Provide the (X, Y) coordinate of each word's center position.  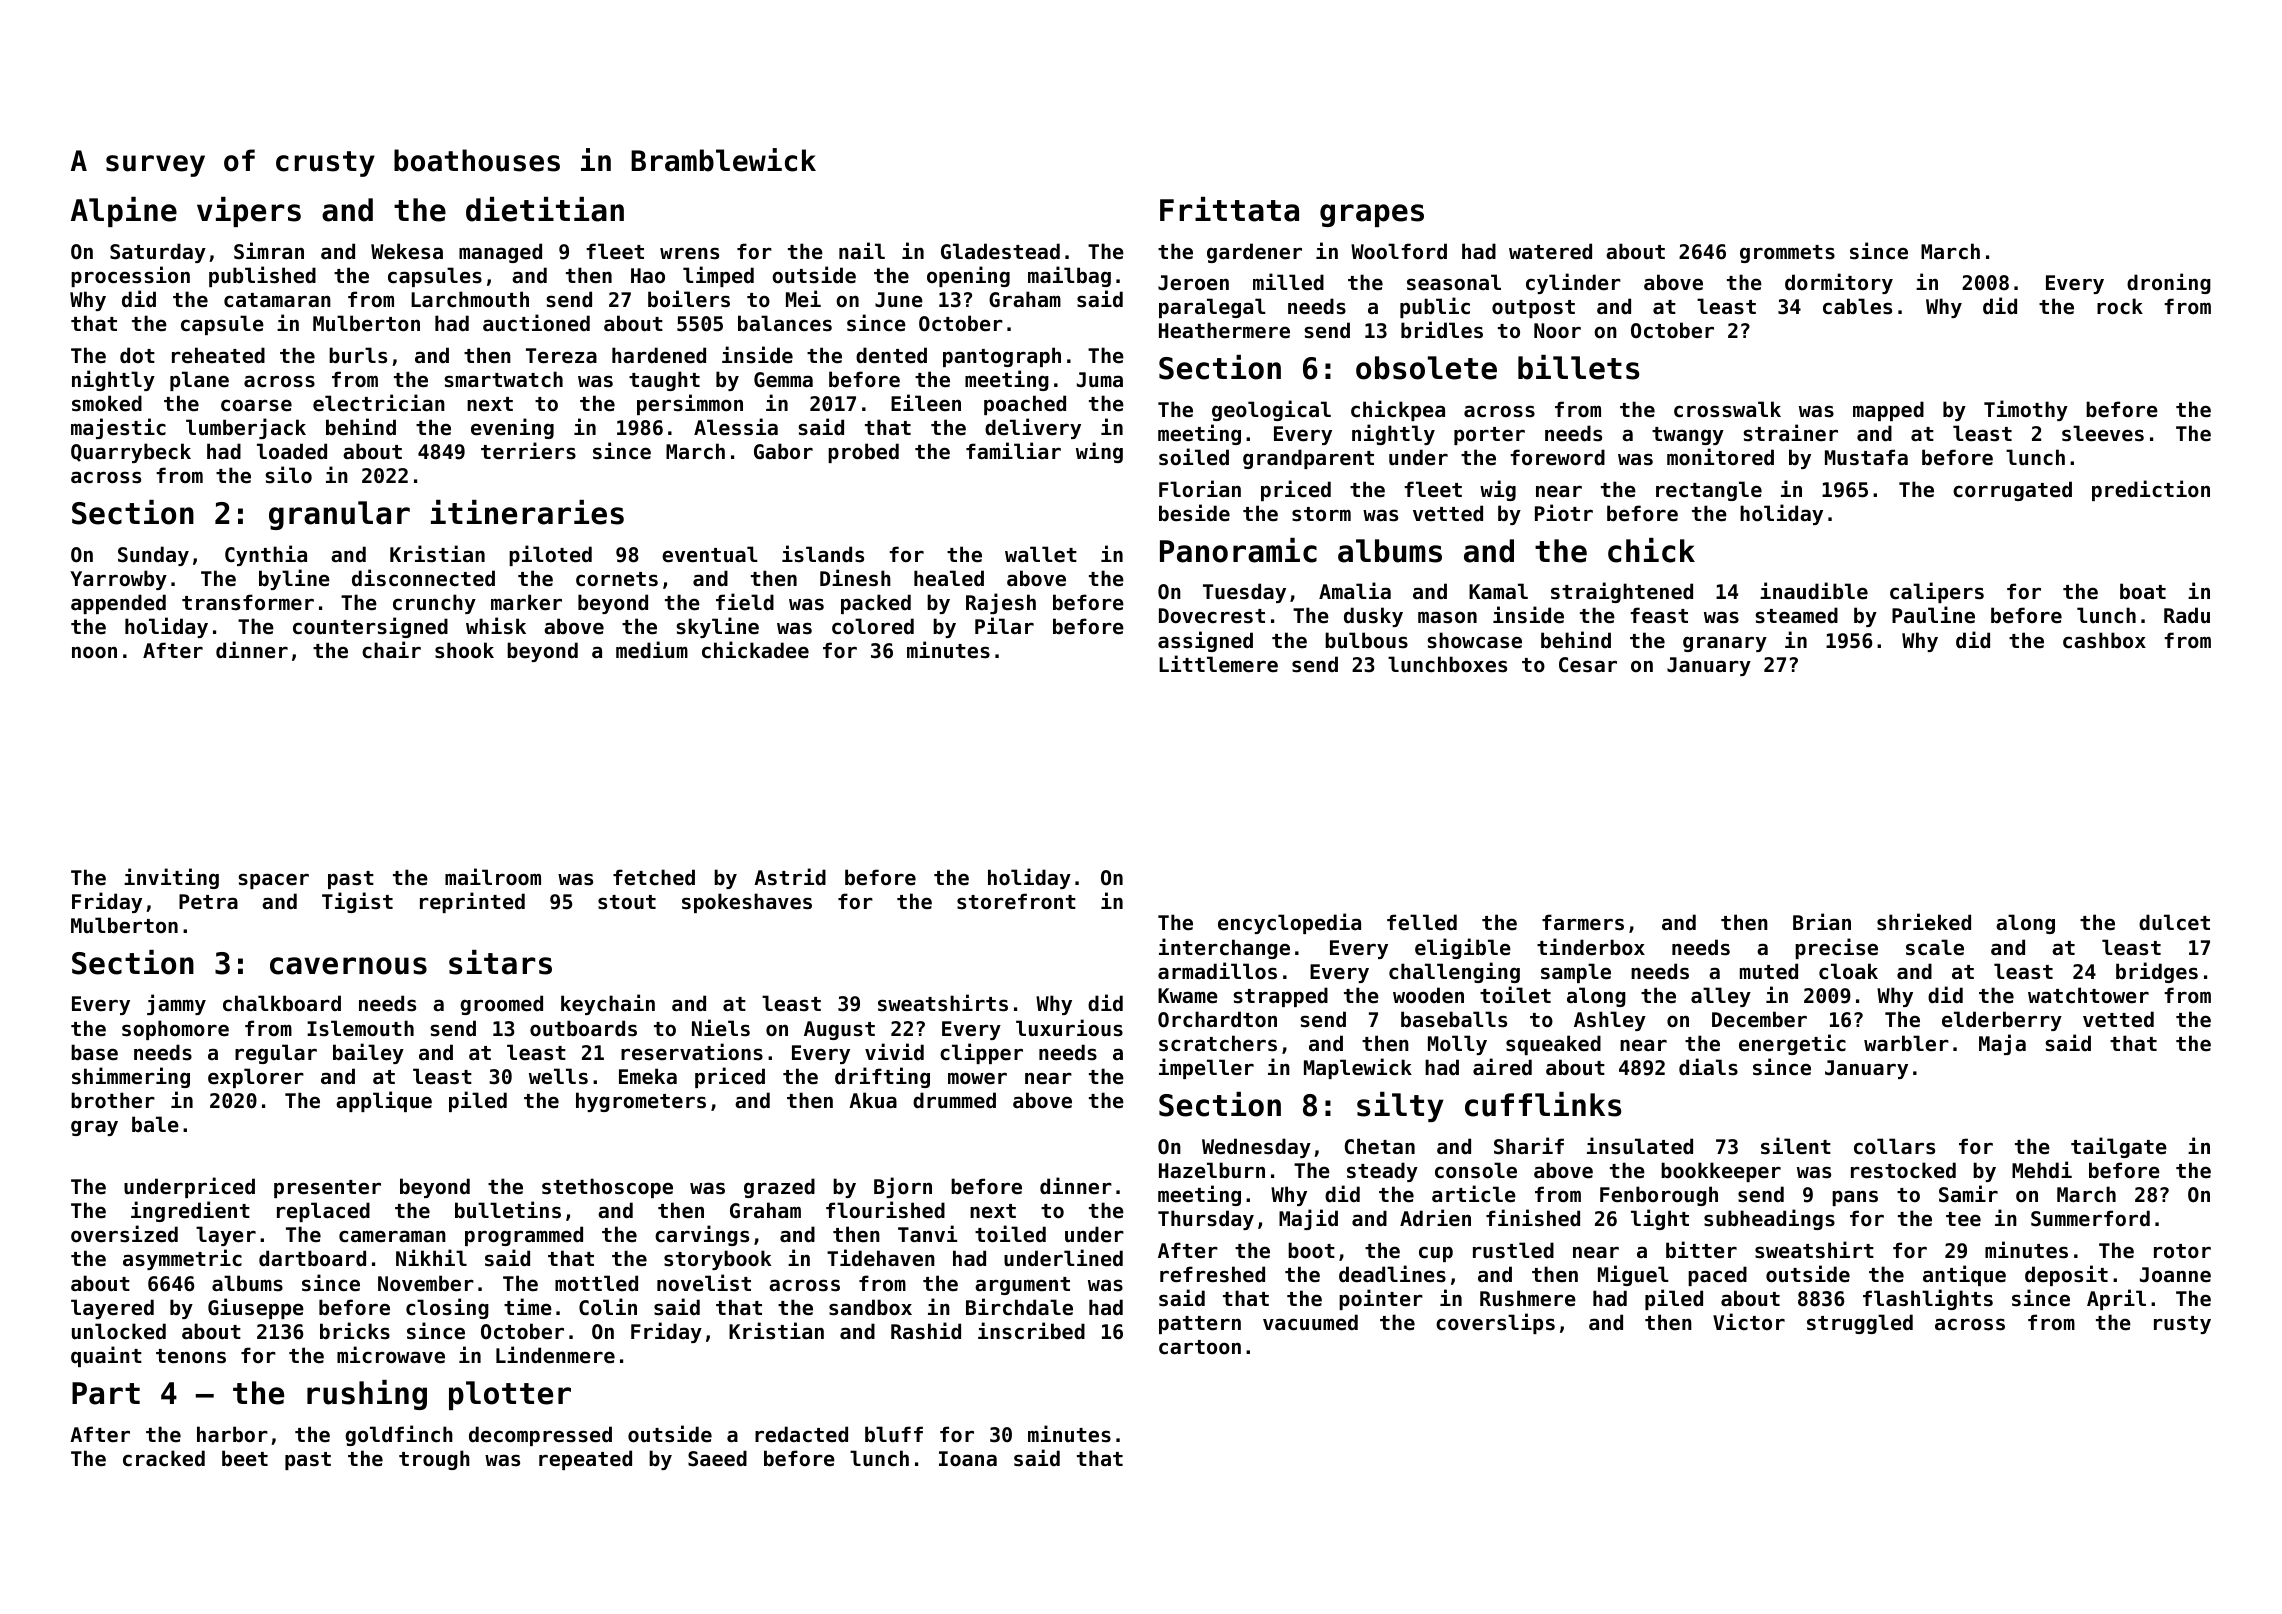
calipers (1937, 592)
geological (1271, 410)
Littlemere (1218, 664)
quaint (106, 1356)
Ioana (968, 1459)
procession (130, 276)
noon (94, 652)
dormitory (1839, 283)
